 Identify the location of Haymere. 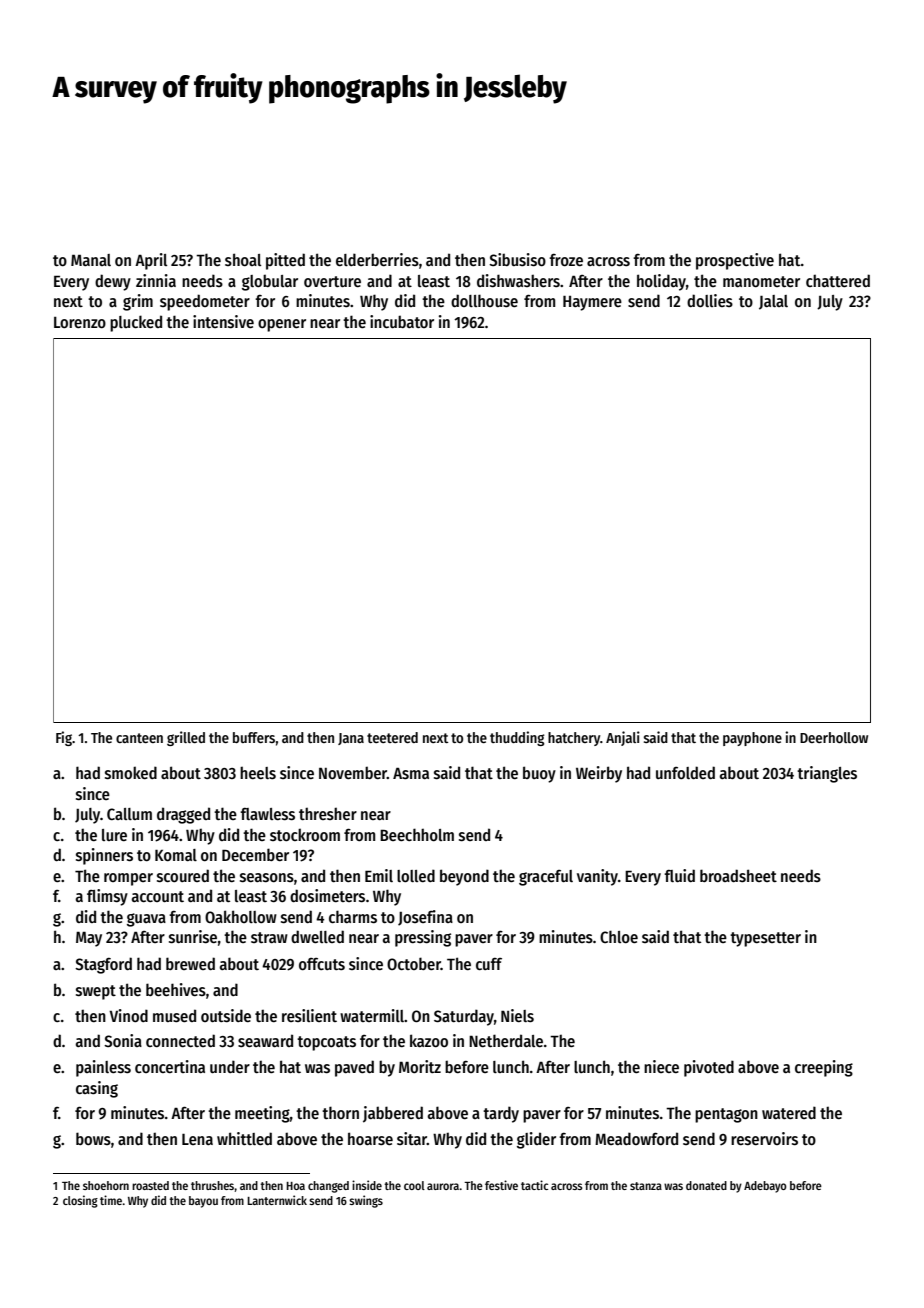
(592, 303).
